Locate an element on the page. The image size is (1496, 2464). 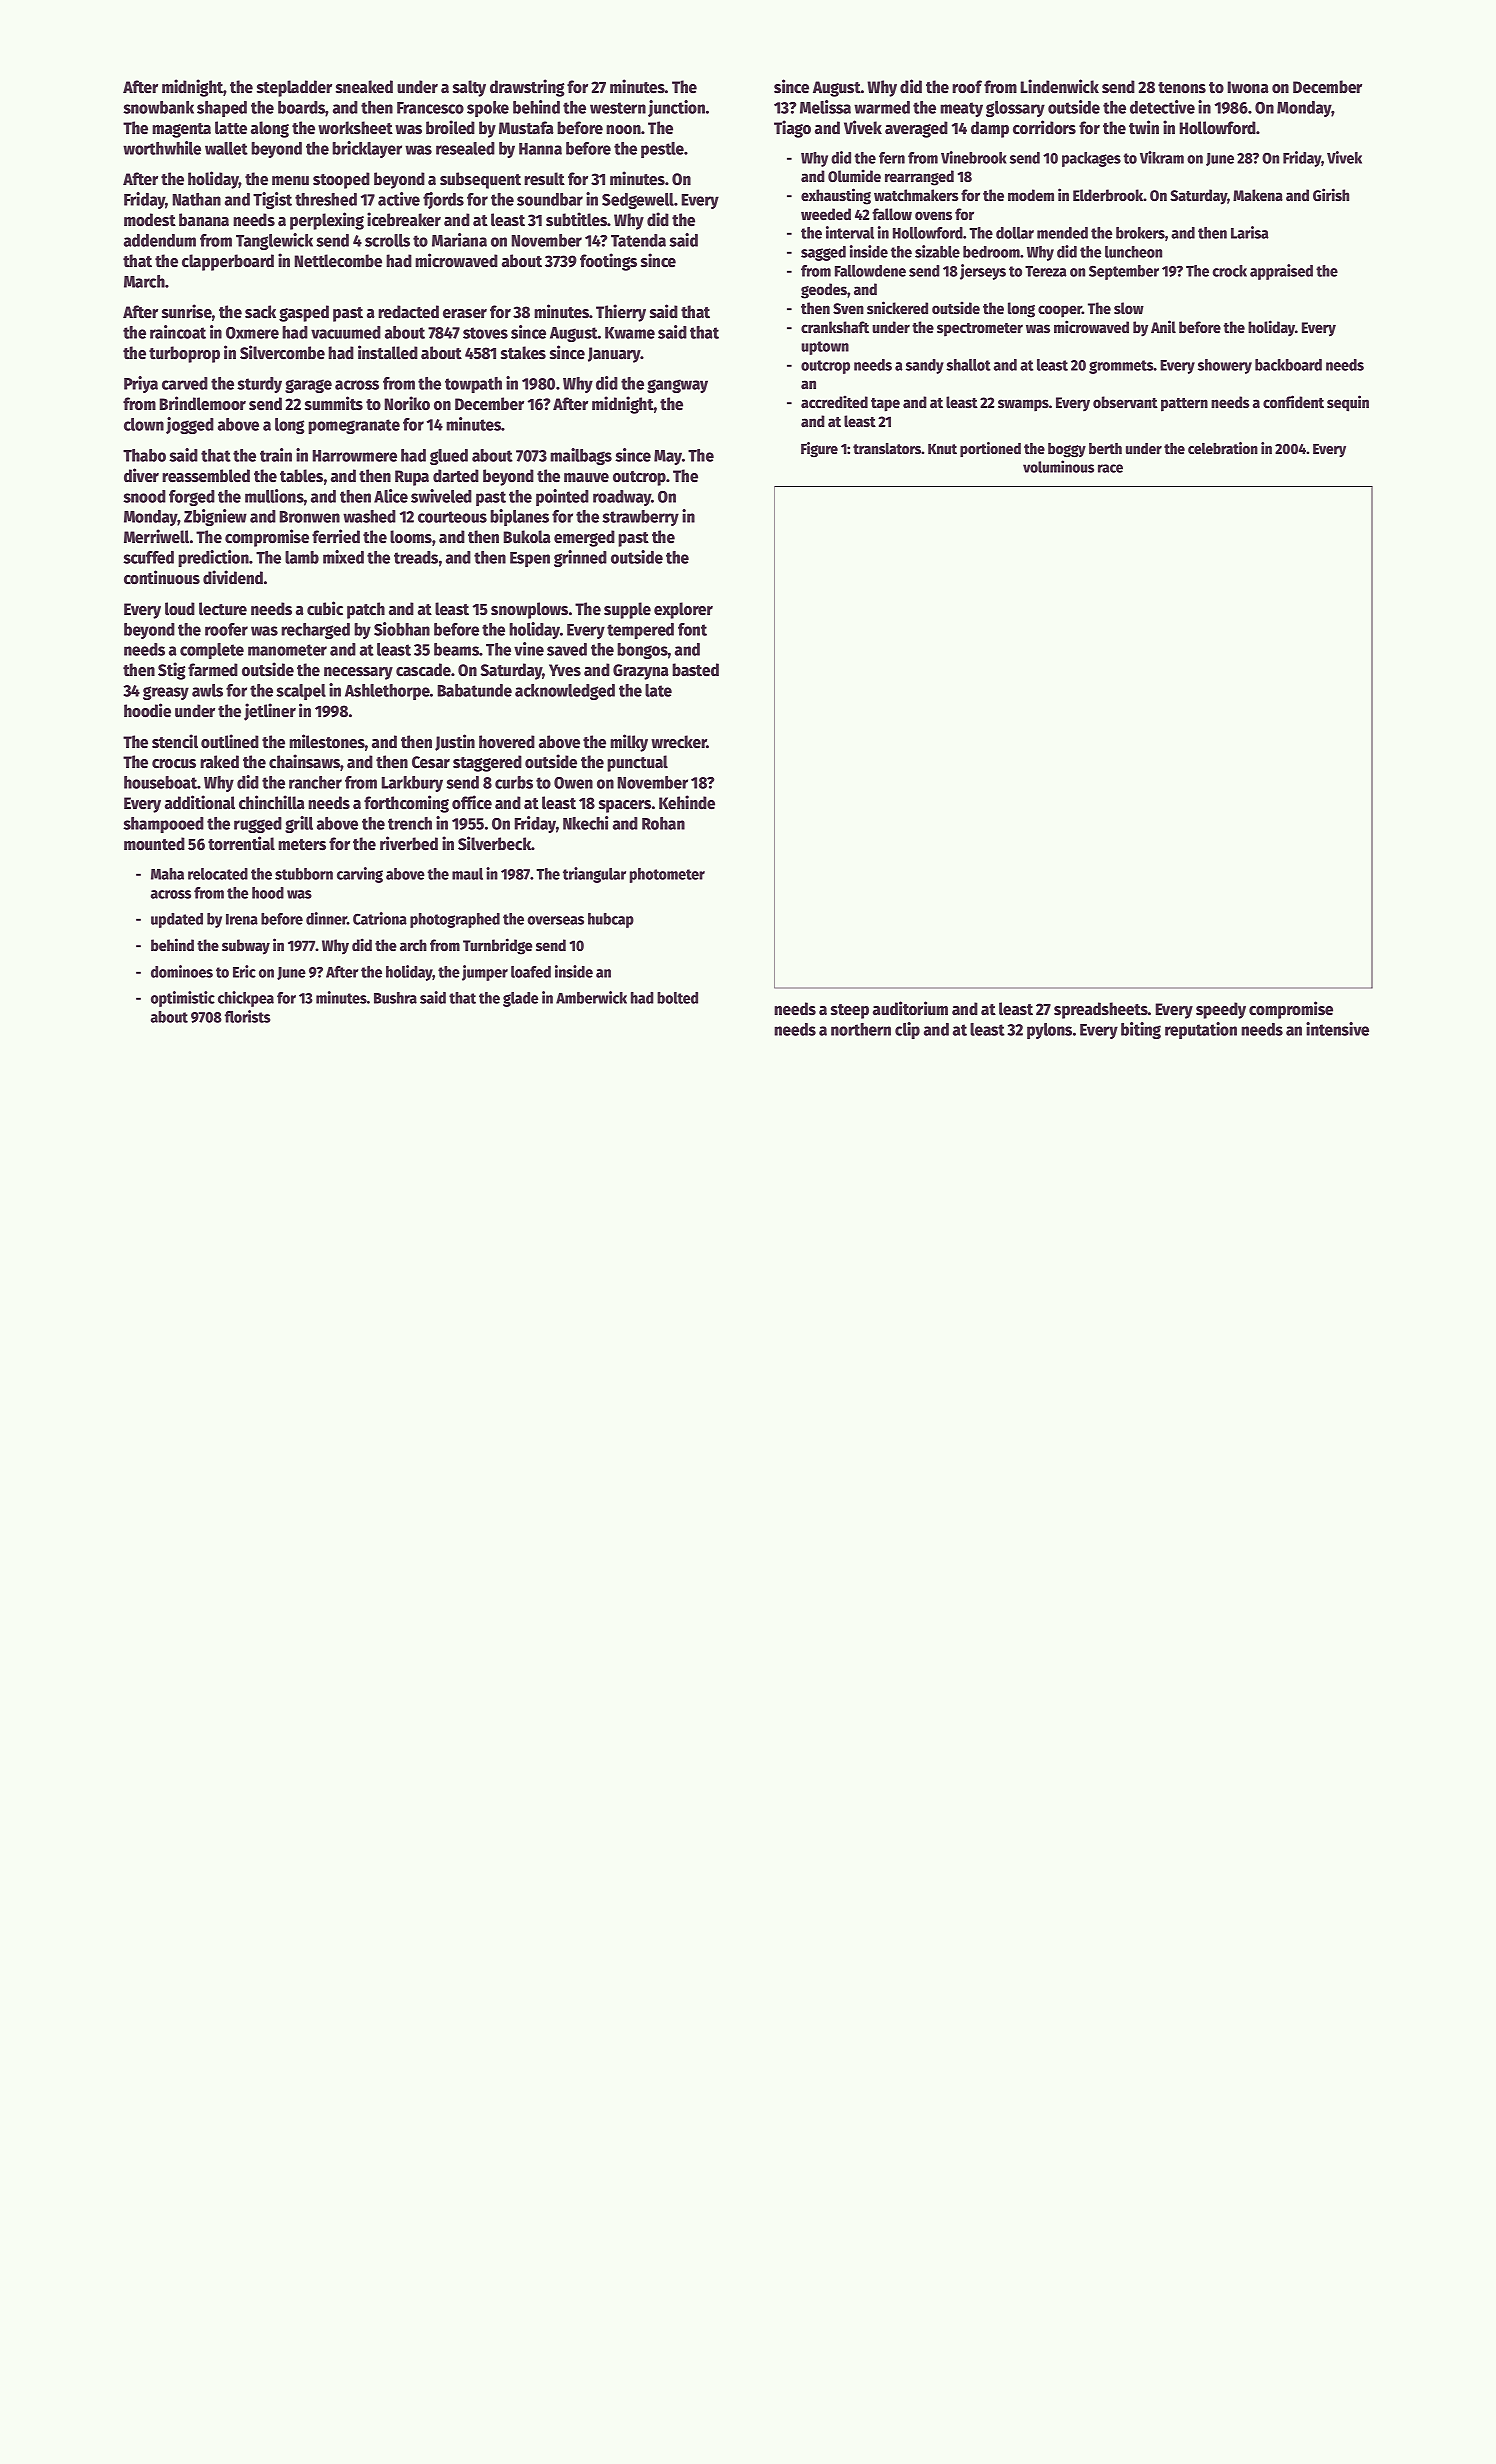
tenons is located at coordinates (1182, 88).
